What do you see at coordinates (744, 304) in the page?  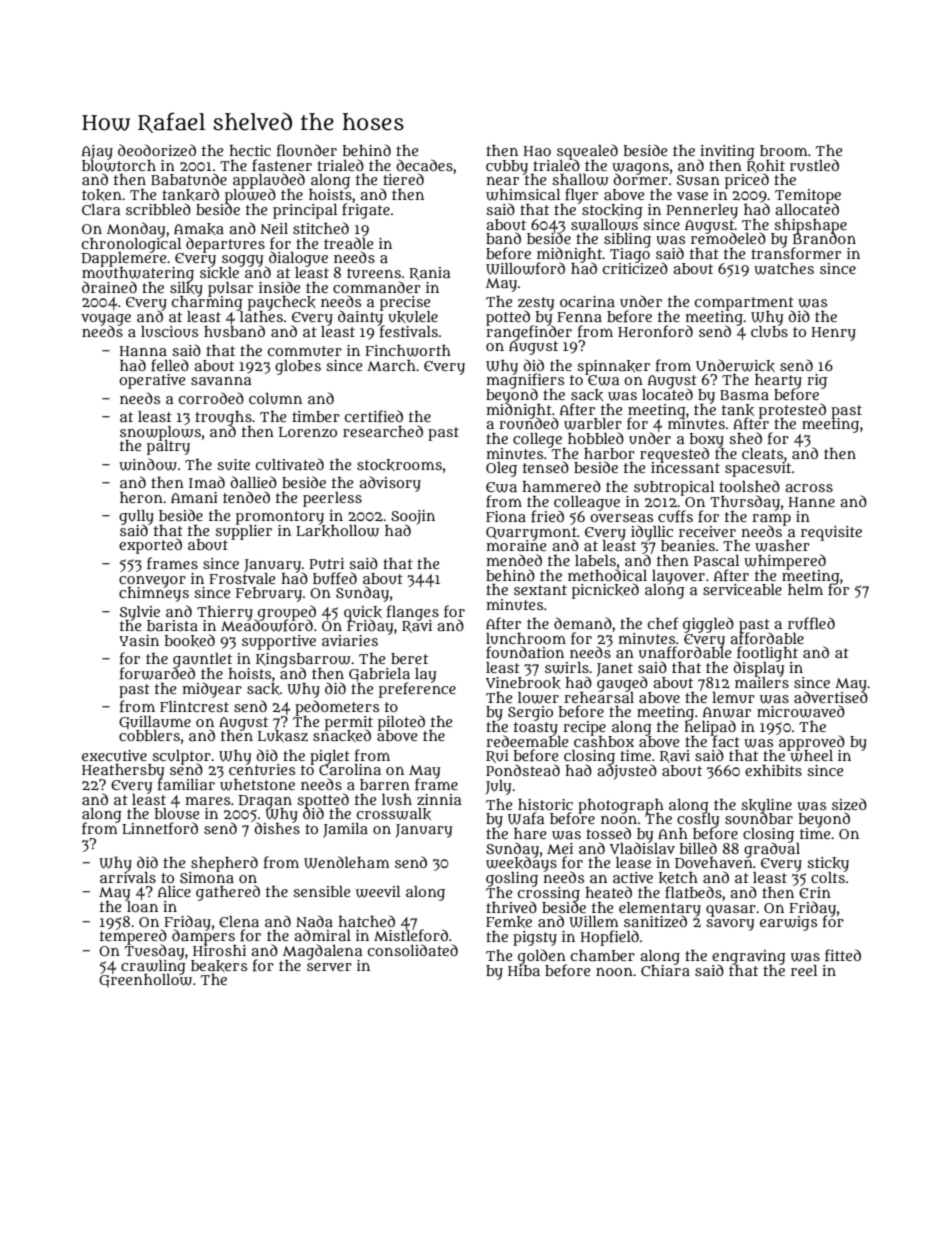 I see `compartment` at bounding box center [744, 304].
